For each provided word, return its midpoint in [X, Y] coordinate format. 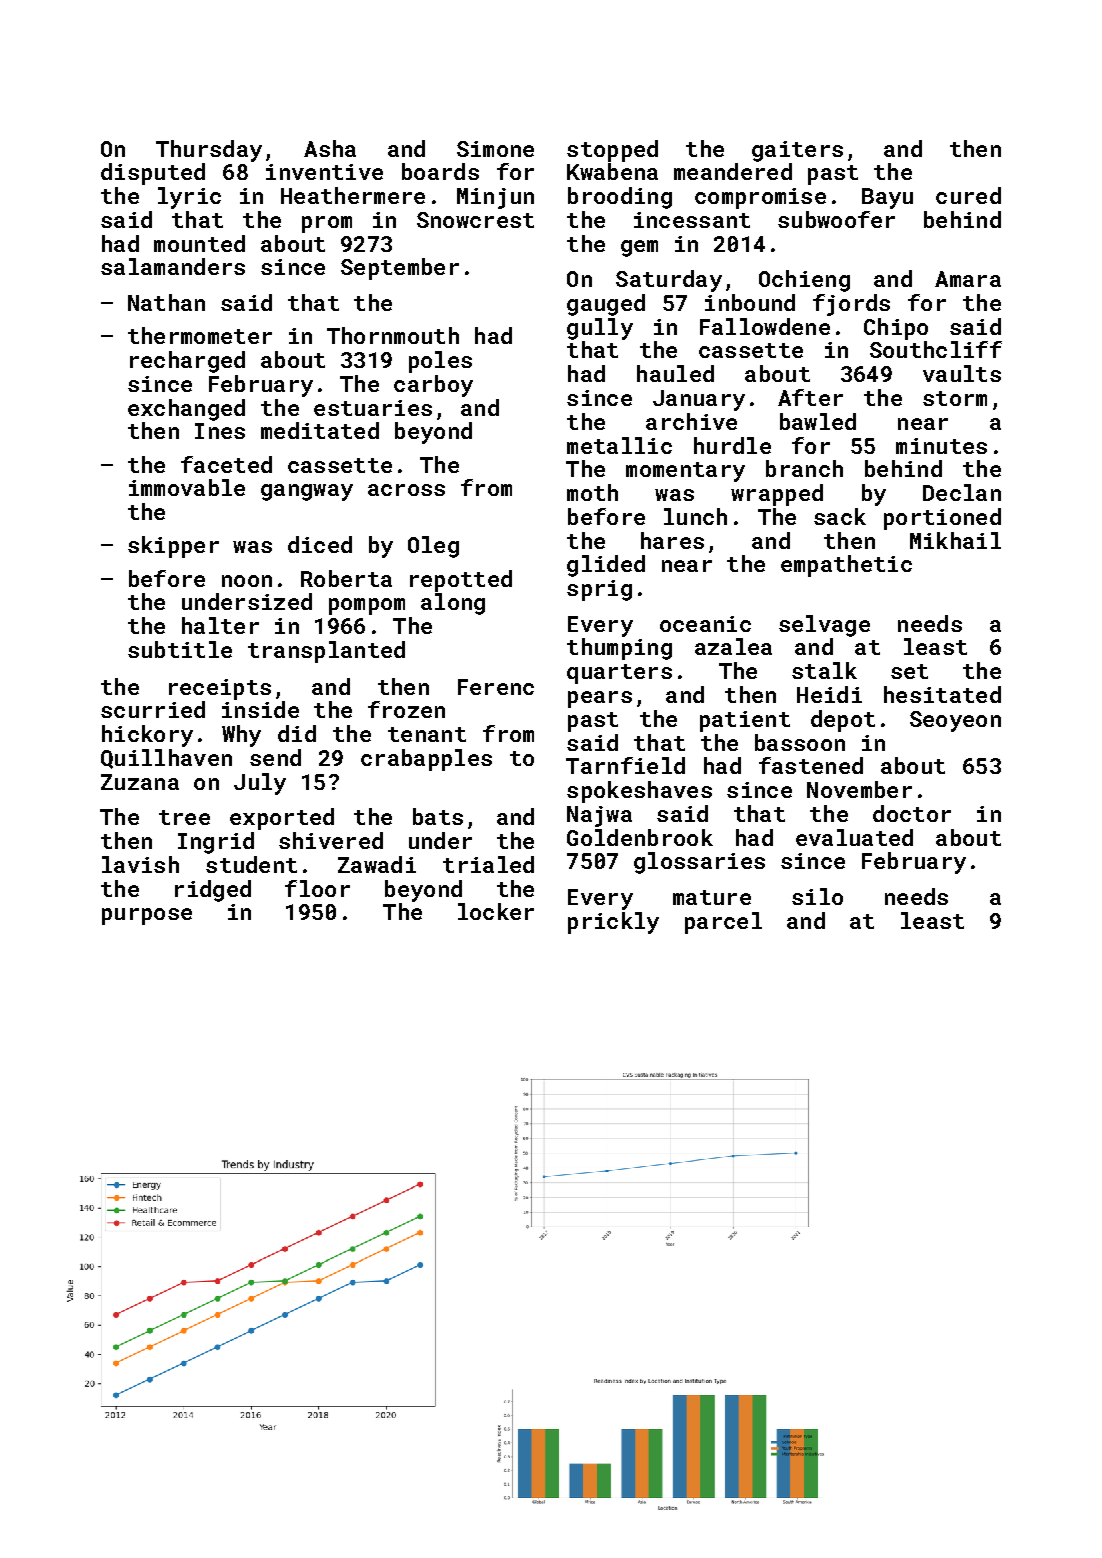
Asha [330, 148]
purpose [147, 916]
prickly [613, 923]
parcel [723, 923]
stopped [612, 151]
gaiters [797, 151]
